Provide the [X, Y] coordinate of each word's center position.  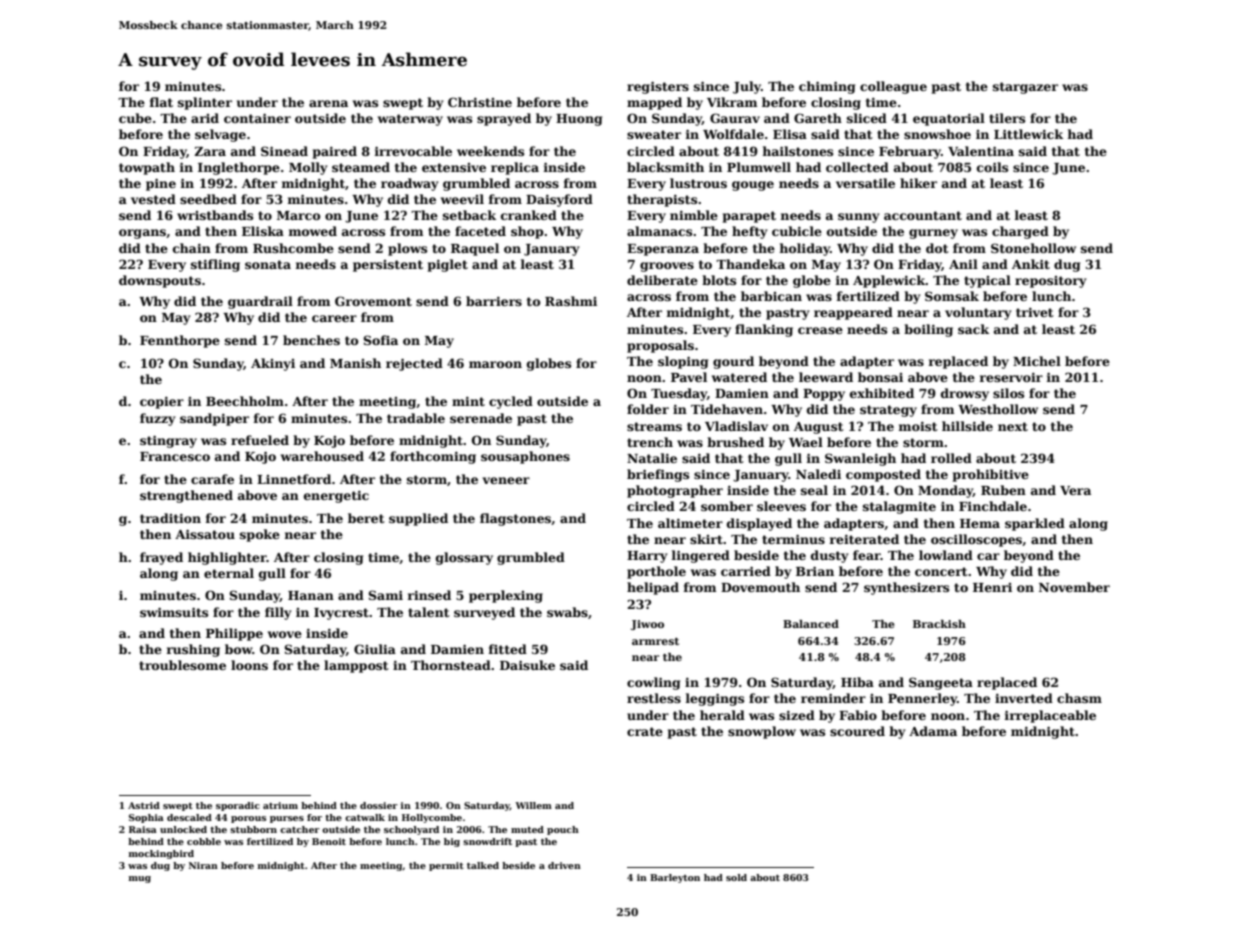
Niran [203, 865]
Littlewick [1028, 134]
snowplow [762, 732]
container [257, 118]
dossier [379, 805]
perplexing [506, 596]
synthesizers [906, 588]
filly [278, 613]
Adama [933, 731]
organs [142, 234]
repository [1051, 282]
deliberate [662, 280]
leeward [826, 377]
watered [739, 377]
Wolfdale [733, 134]
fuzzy [158, 419]
